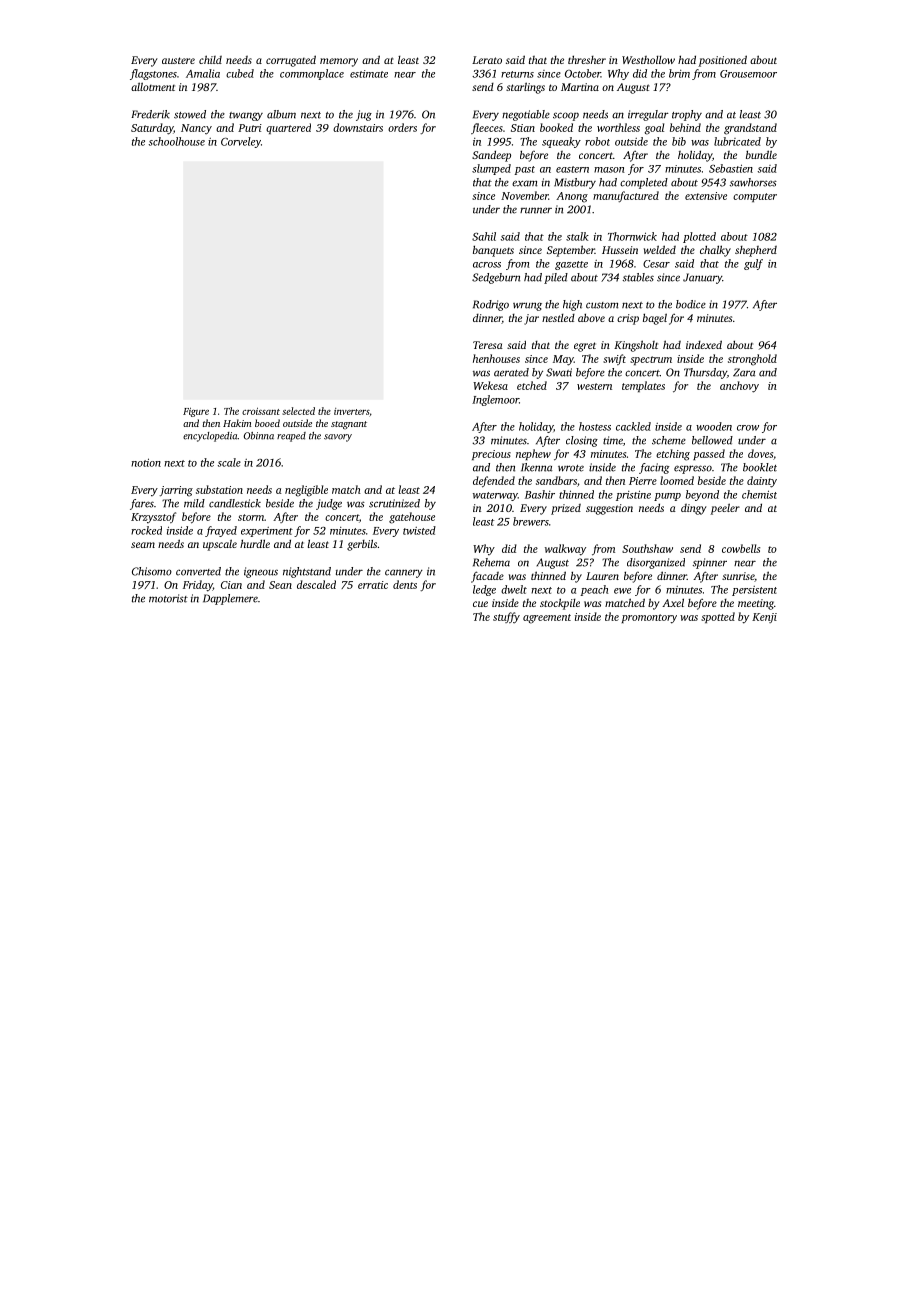 The image size is (908, 1316). Describe the element at coordinates (725, 509) in the screenshot. I see `peeler` at that location.
